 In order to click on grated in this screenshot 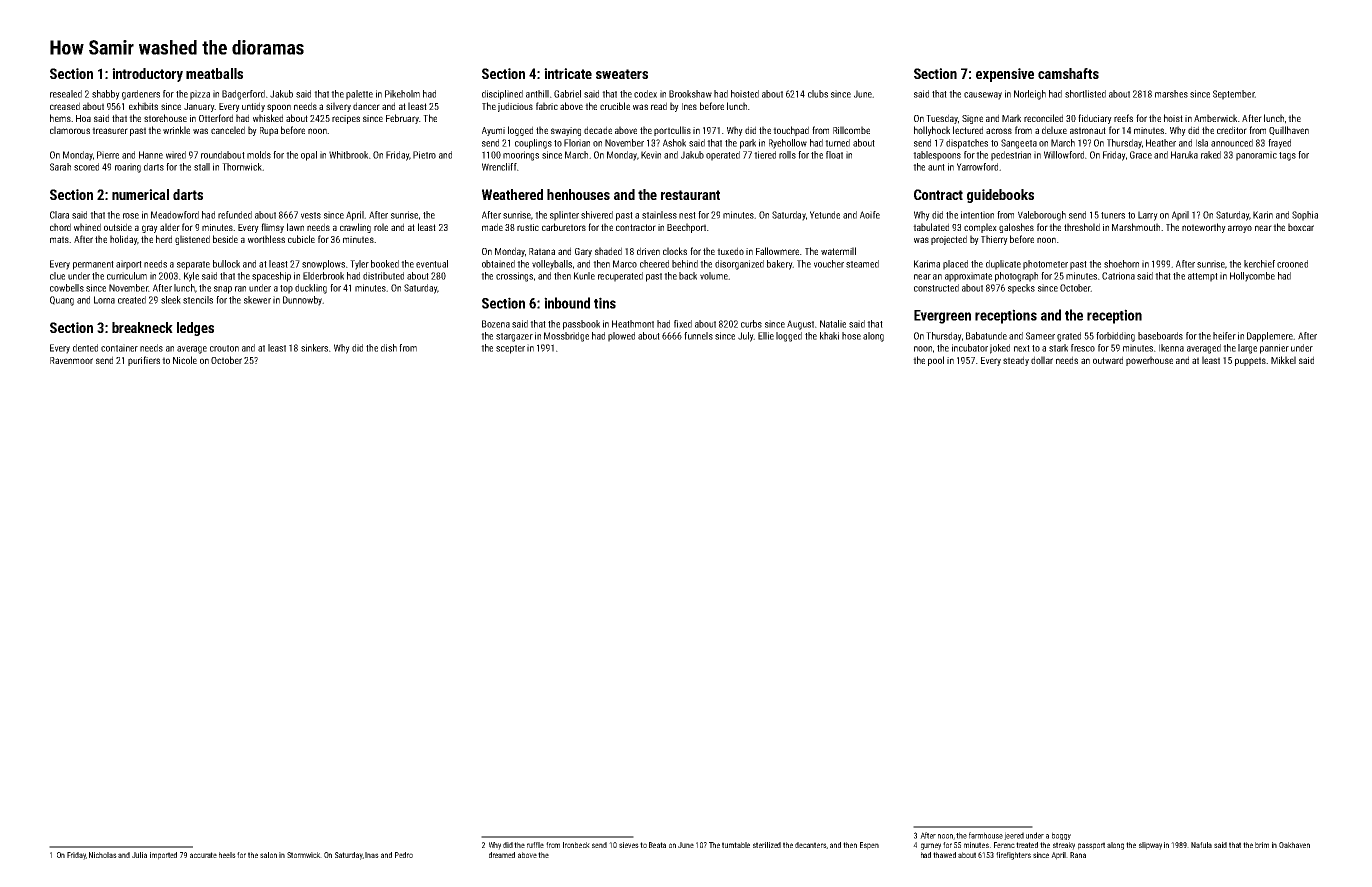, I will do `click(1069, 337)`.
